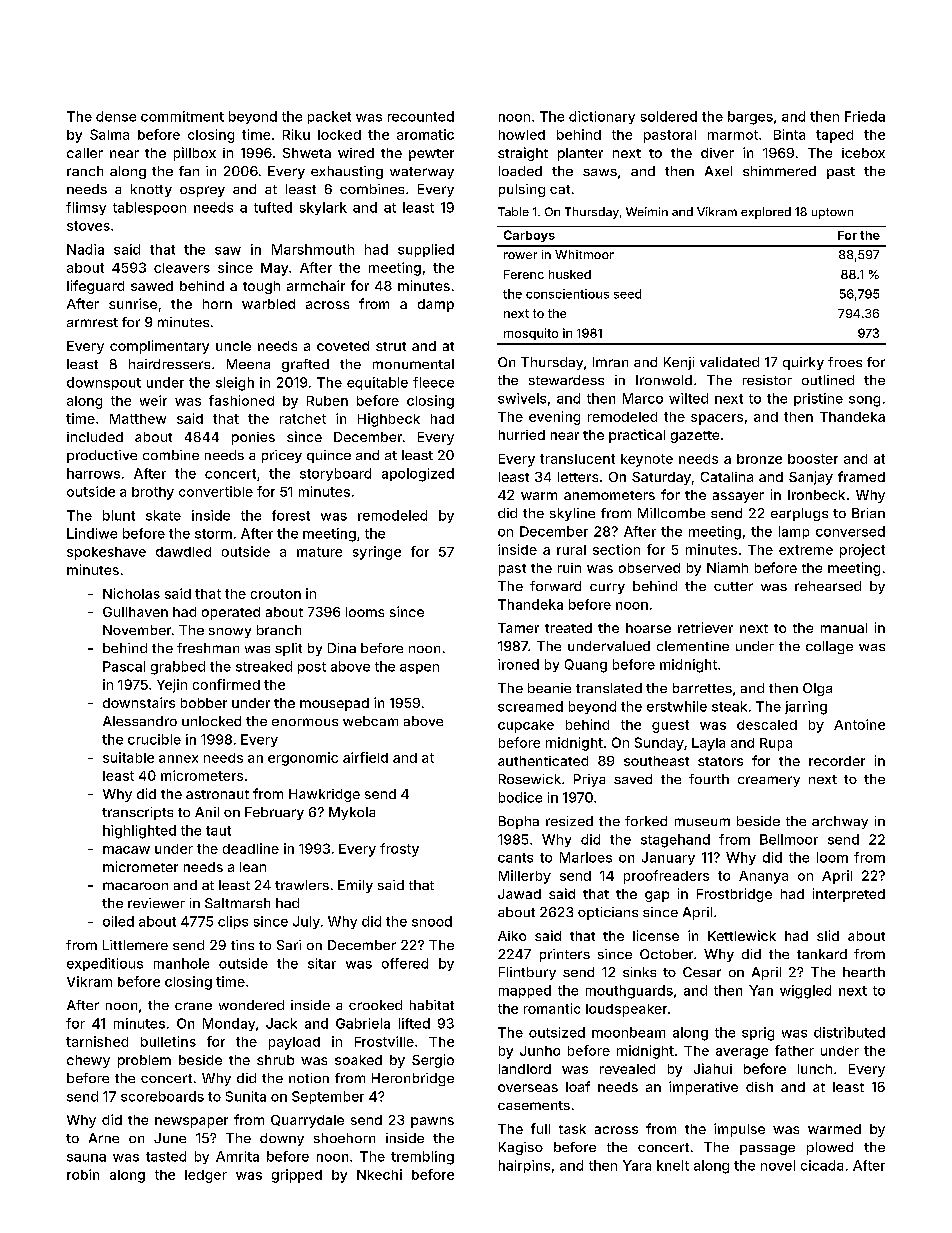 The width and height of the page is (952, 1233). I want to click on dense, so click(116, 116).
